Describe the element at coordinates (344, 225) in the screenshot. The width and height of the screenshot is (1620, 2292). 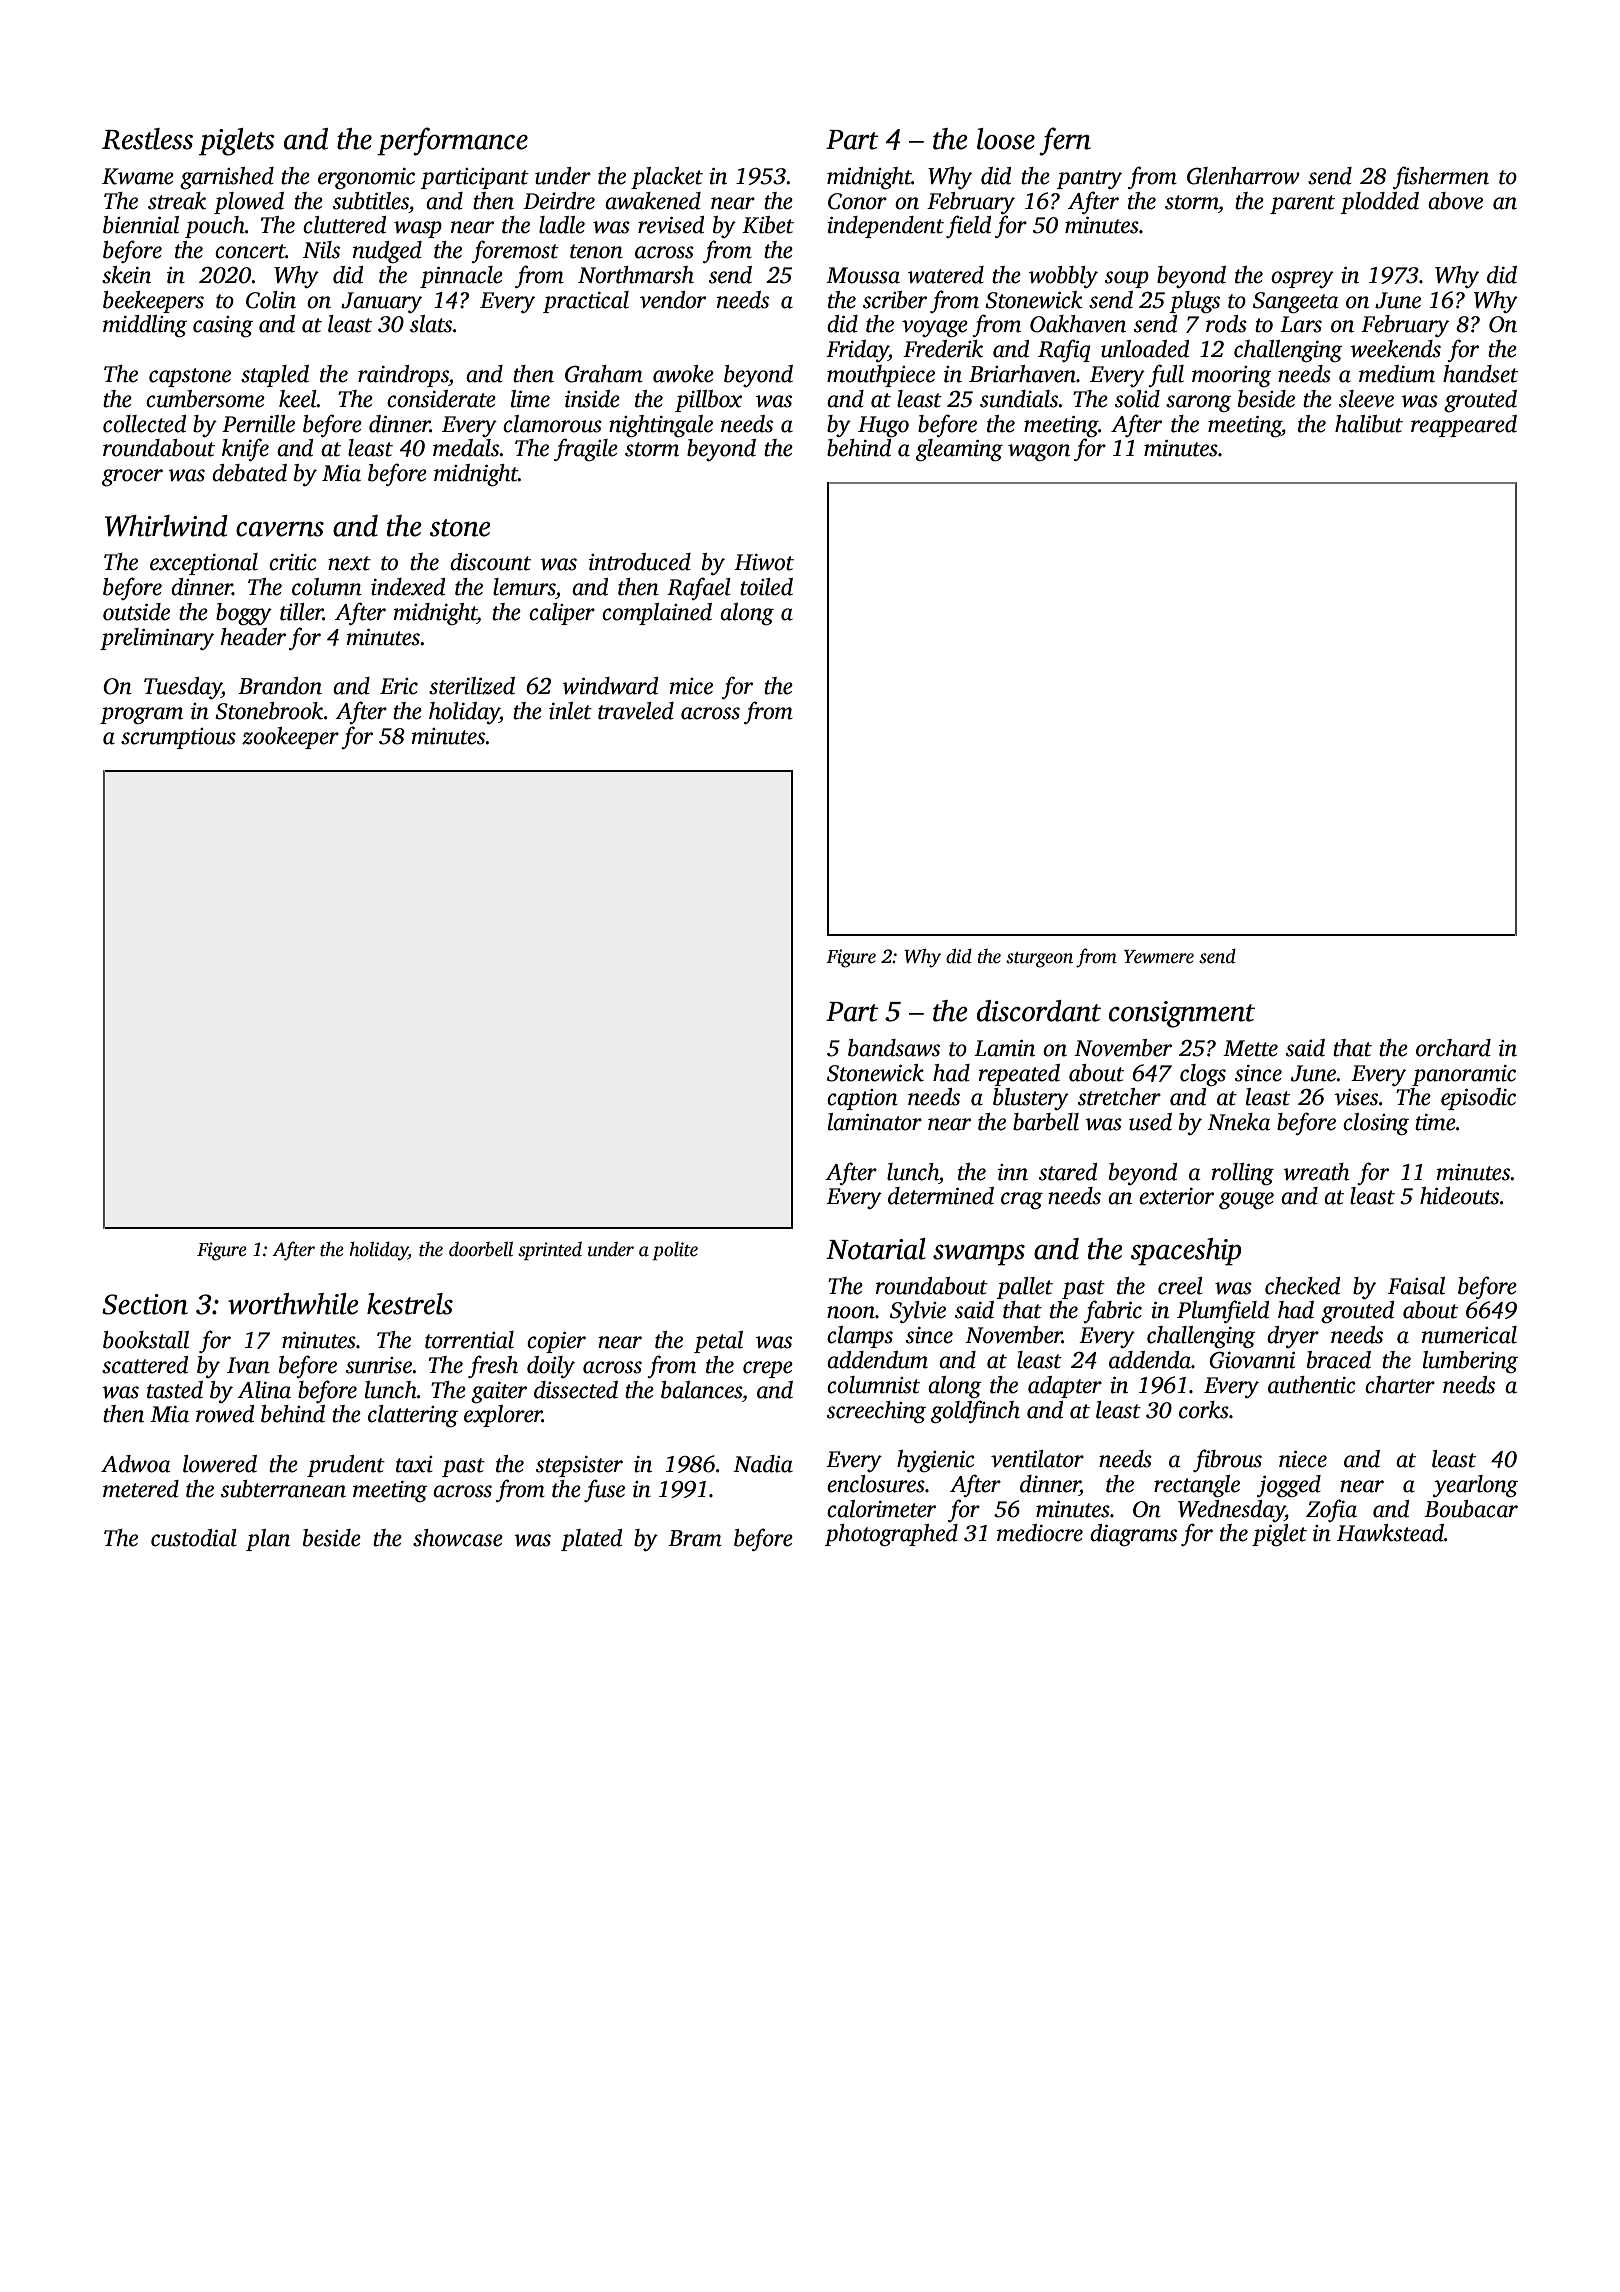
I see `cluttered` at that location.
